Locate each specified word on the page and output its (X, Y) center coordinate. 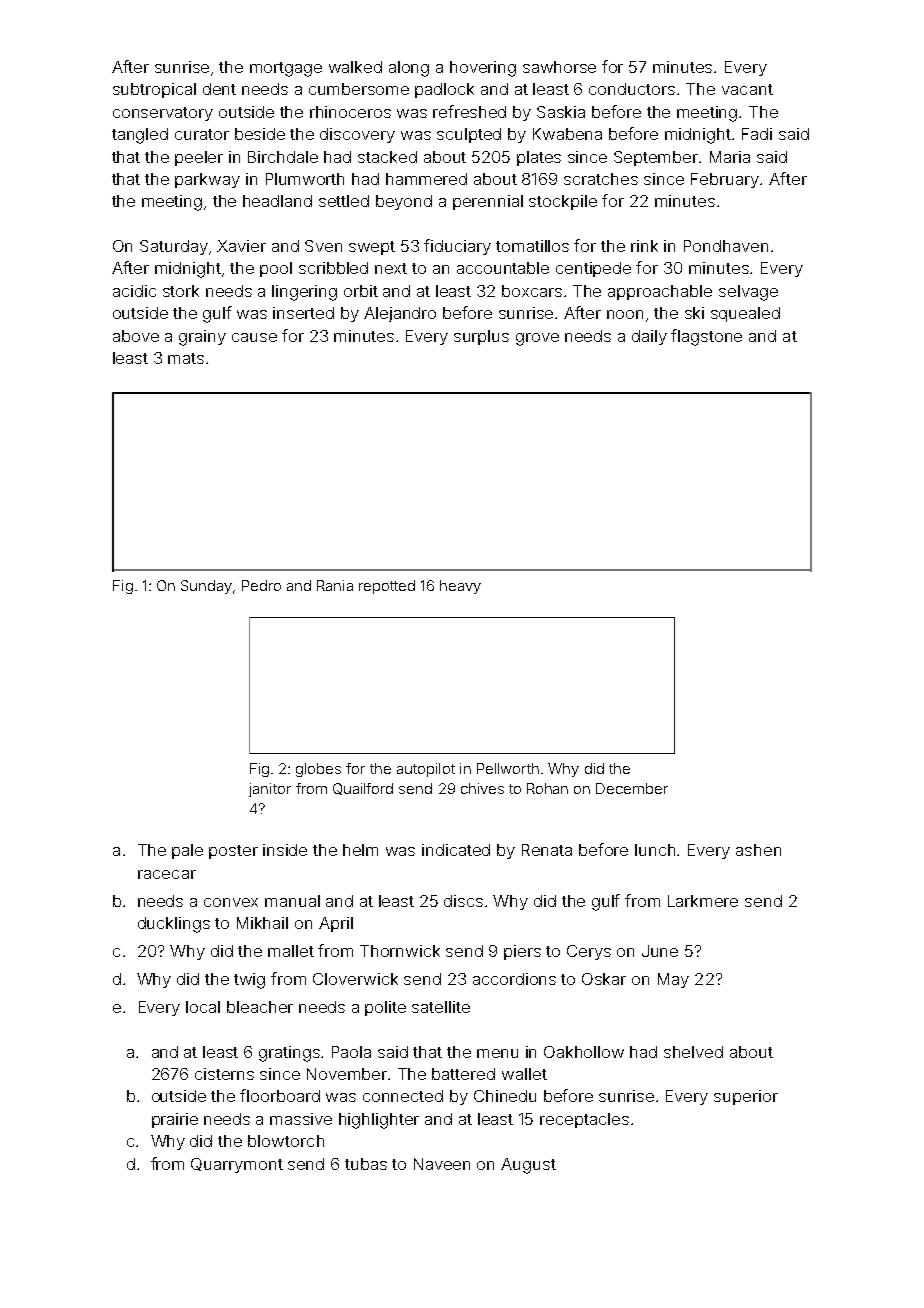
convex (231, 902)
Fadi (757, 134)
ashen (758, 850)
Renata (547, 850)
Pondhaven (726, 246)
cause (254, 337)
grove (537, 339)
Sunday (206, 587)
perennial (488, 202)
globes (318, 770)
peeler (199, 158)
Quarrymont (237, 1165)
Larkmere (703, 901)
